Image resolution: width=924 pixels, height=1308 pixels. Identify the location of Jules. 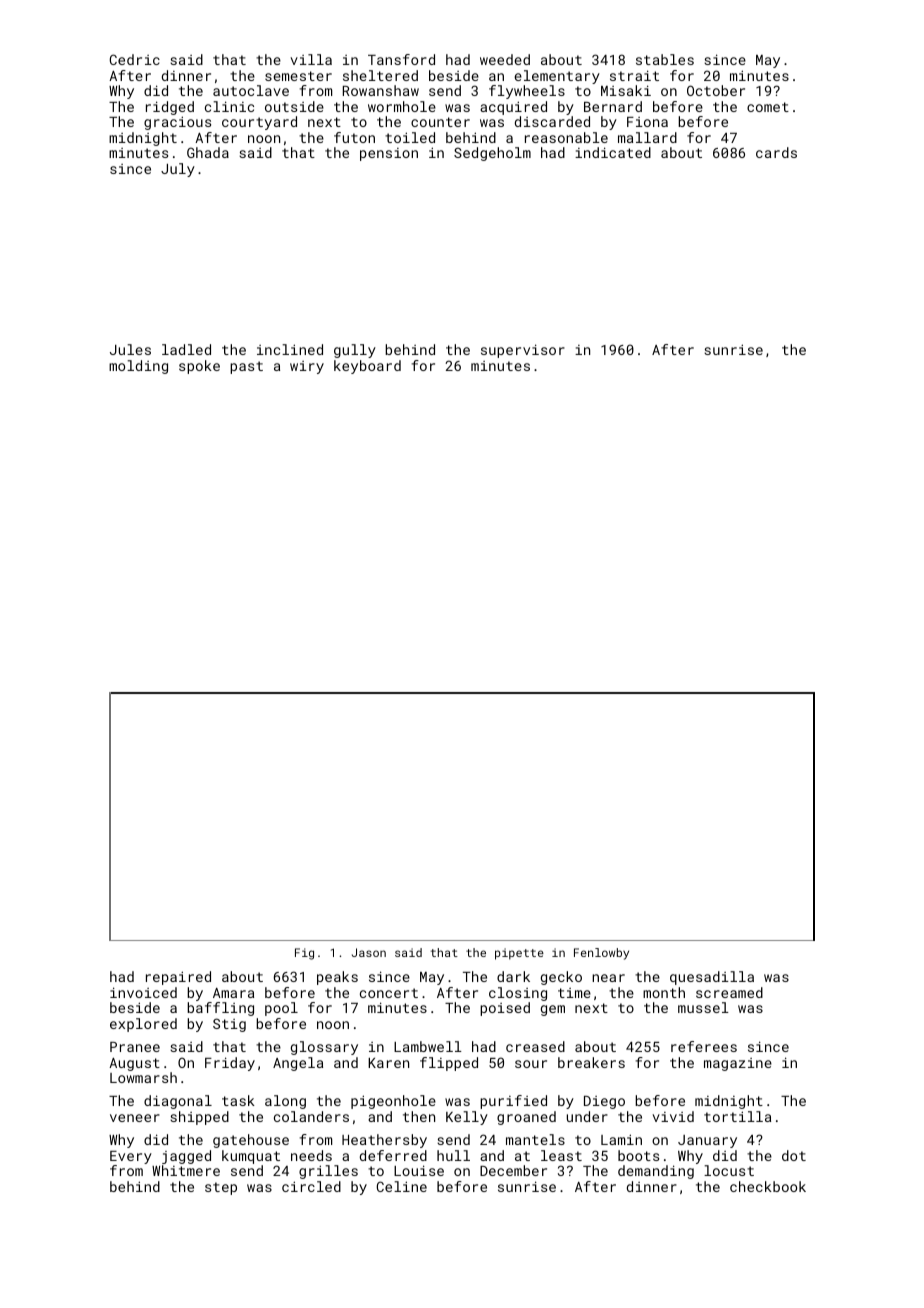
(130, 349).
